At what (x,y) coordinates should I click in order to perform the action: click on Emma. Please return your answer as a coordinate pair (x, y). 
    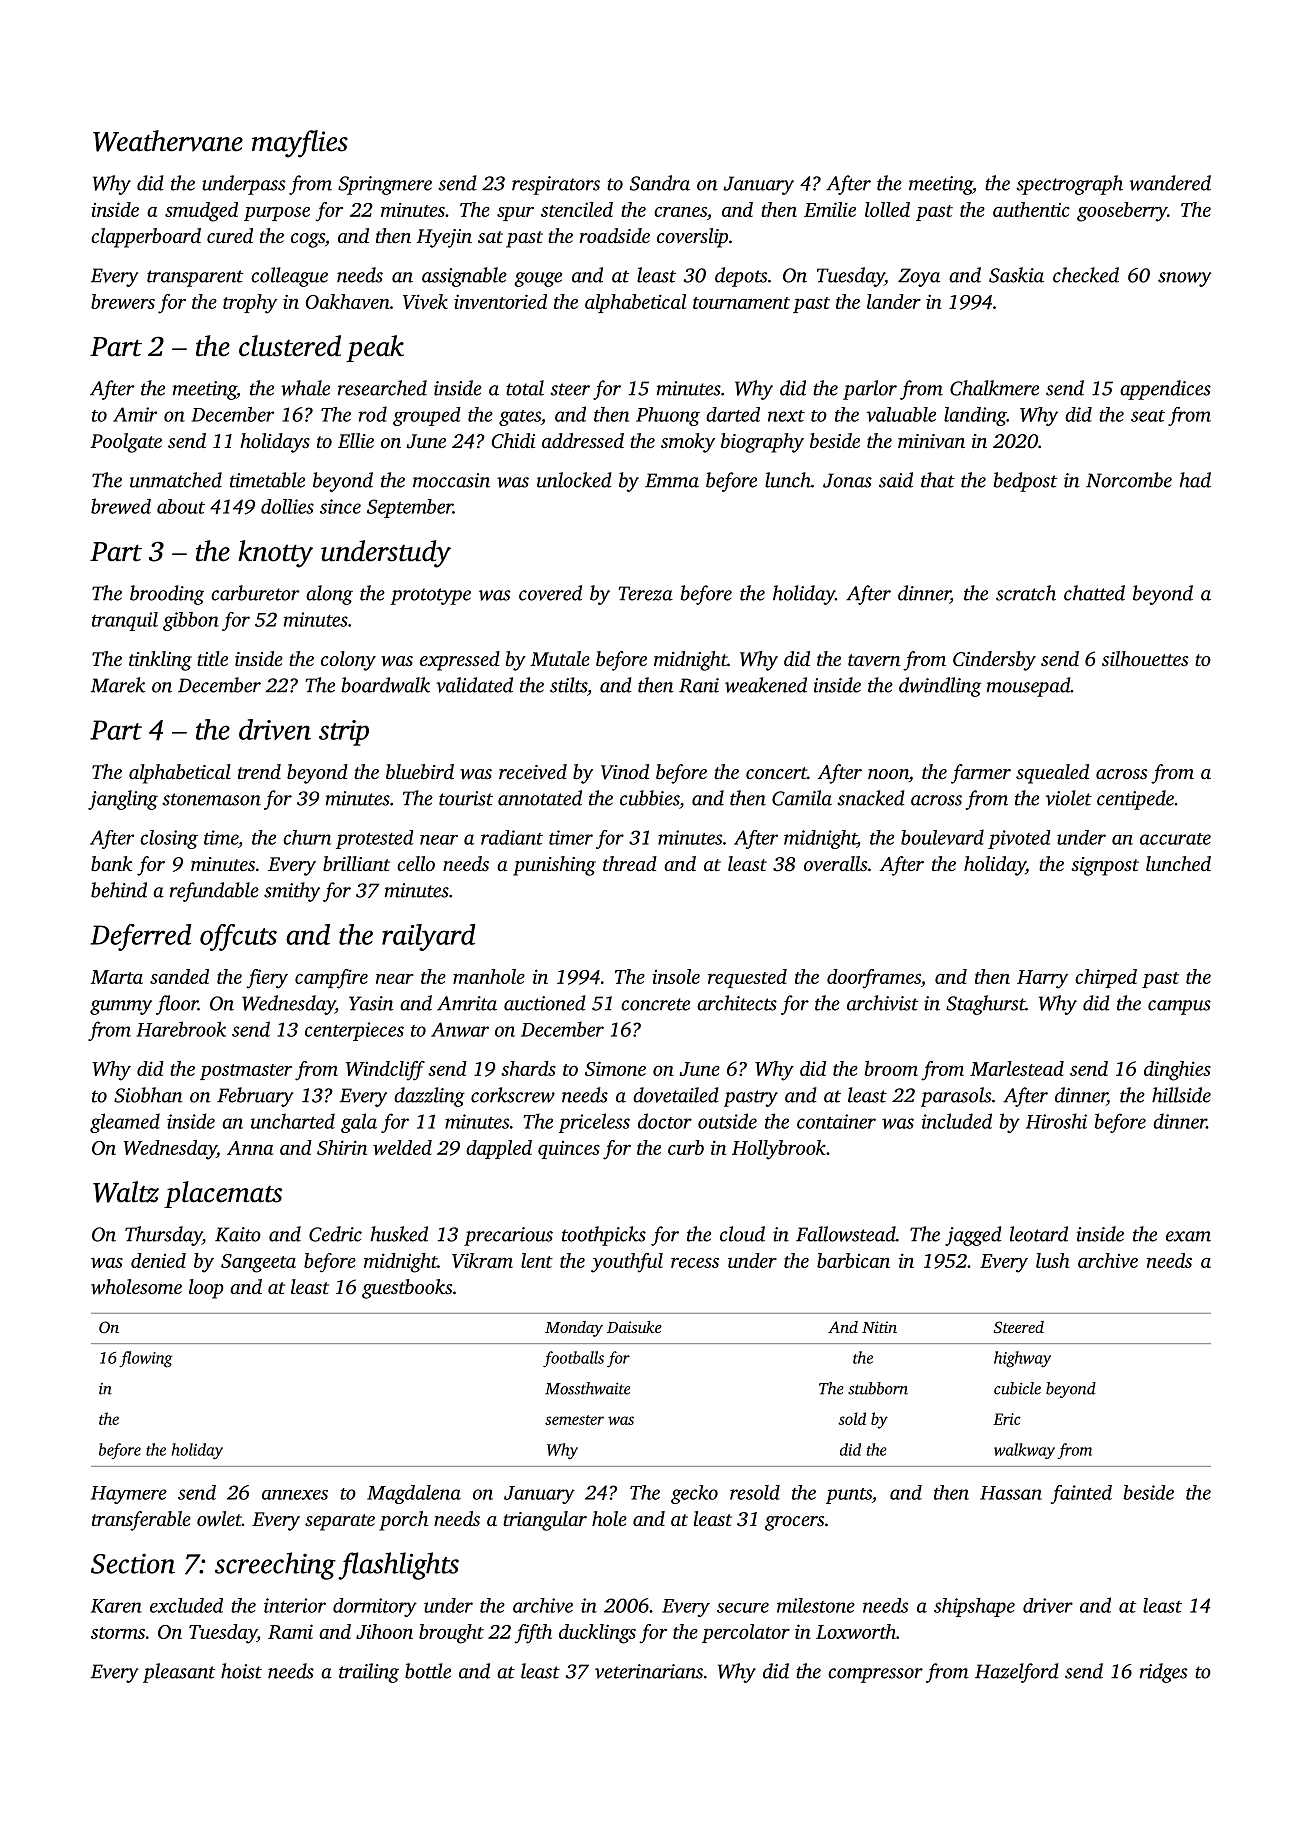
    Looking at the image, I should click on (672, 480).
